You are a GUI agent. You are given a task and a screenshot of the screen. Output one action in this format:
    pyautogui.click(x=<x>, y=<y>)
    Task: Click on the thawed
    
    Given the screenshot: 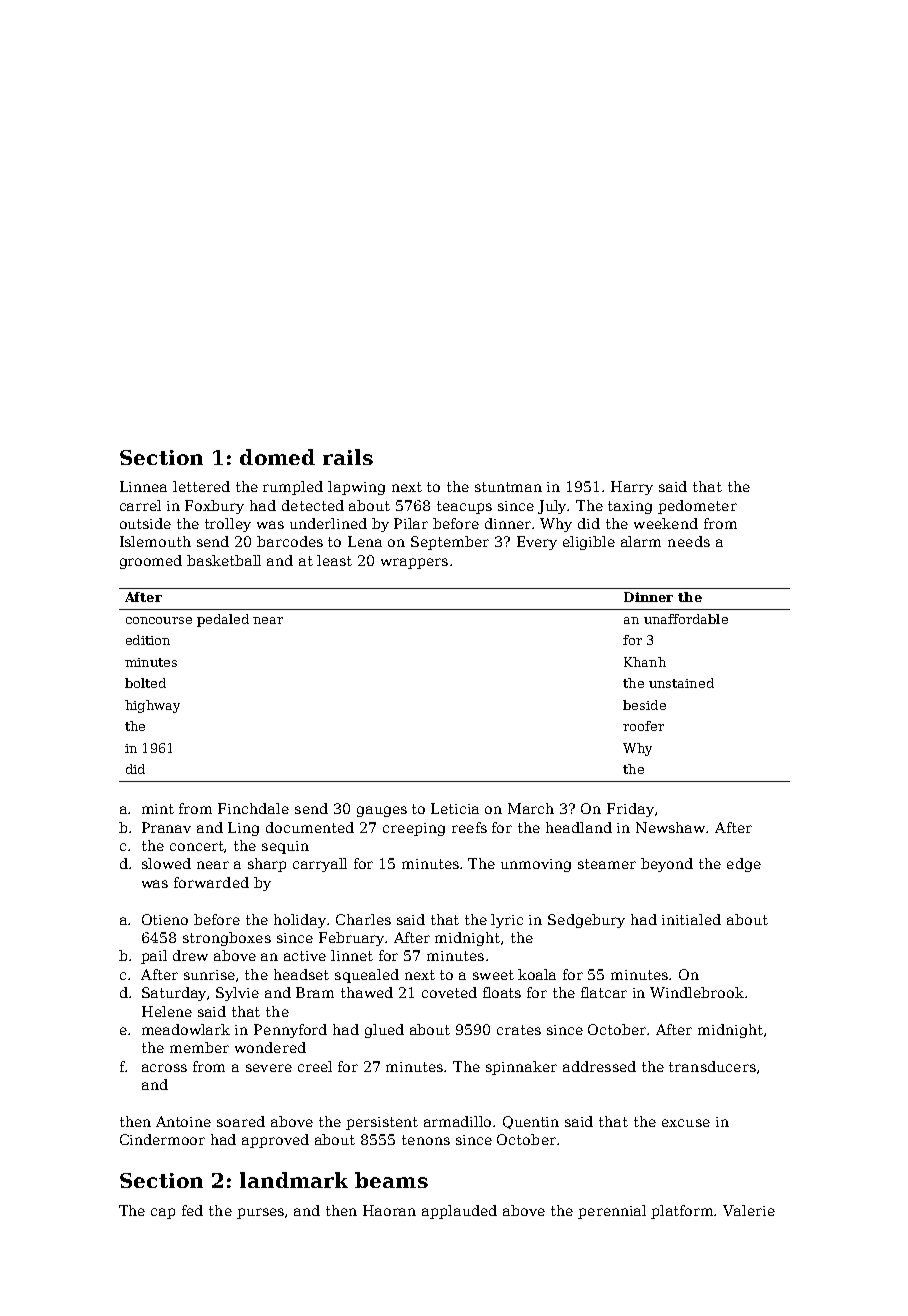 What is the action you would take?
    pyautogui.click(x=367, y=992)
